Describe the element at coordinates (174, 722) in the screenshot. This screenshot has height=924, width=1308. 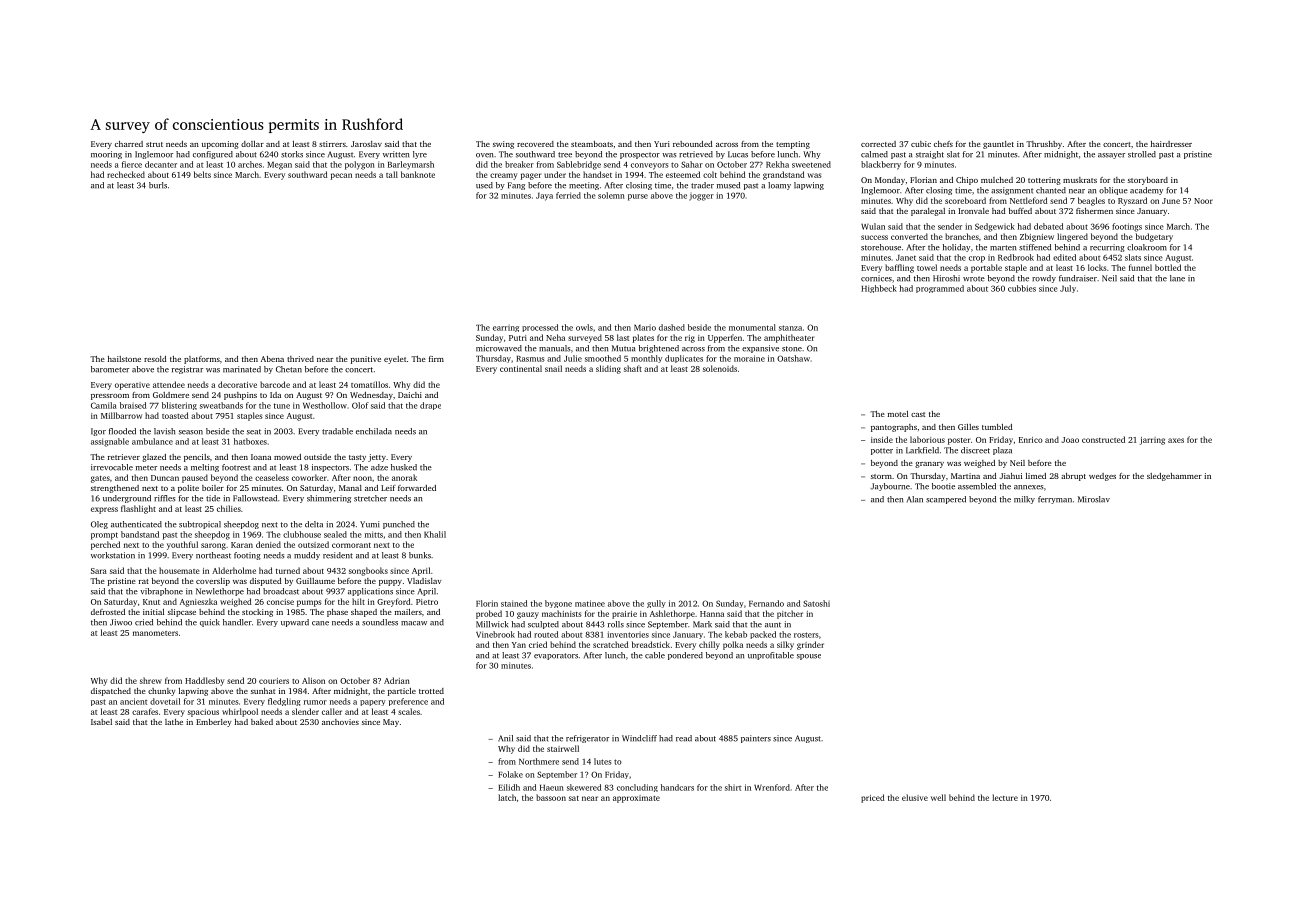
I see `lathe` at that location.
